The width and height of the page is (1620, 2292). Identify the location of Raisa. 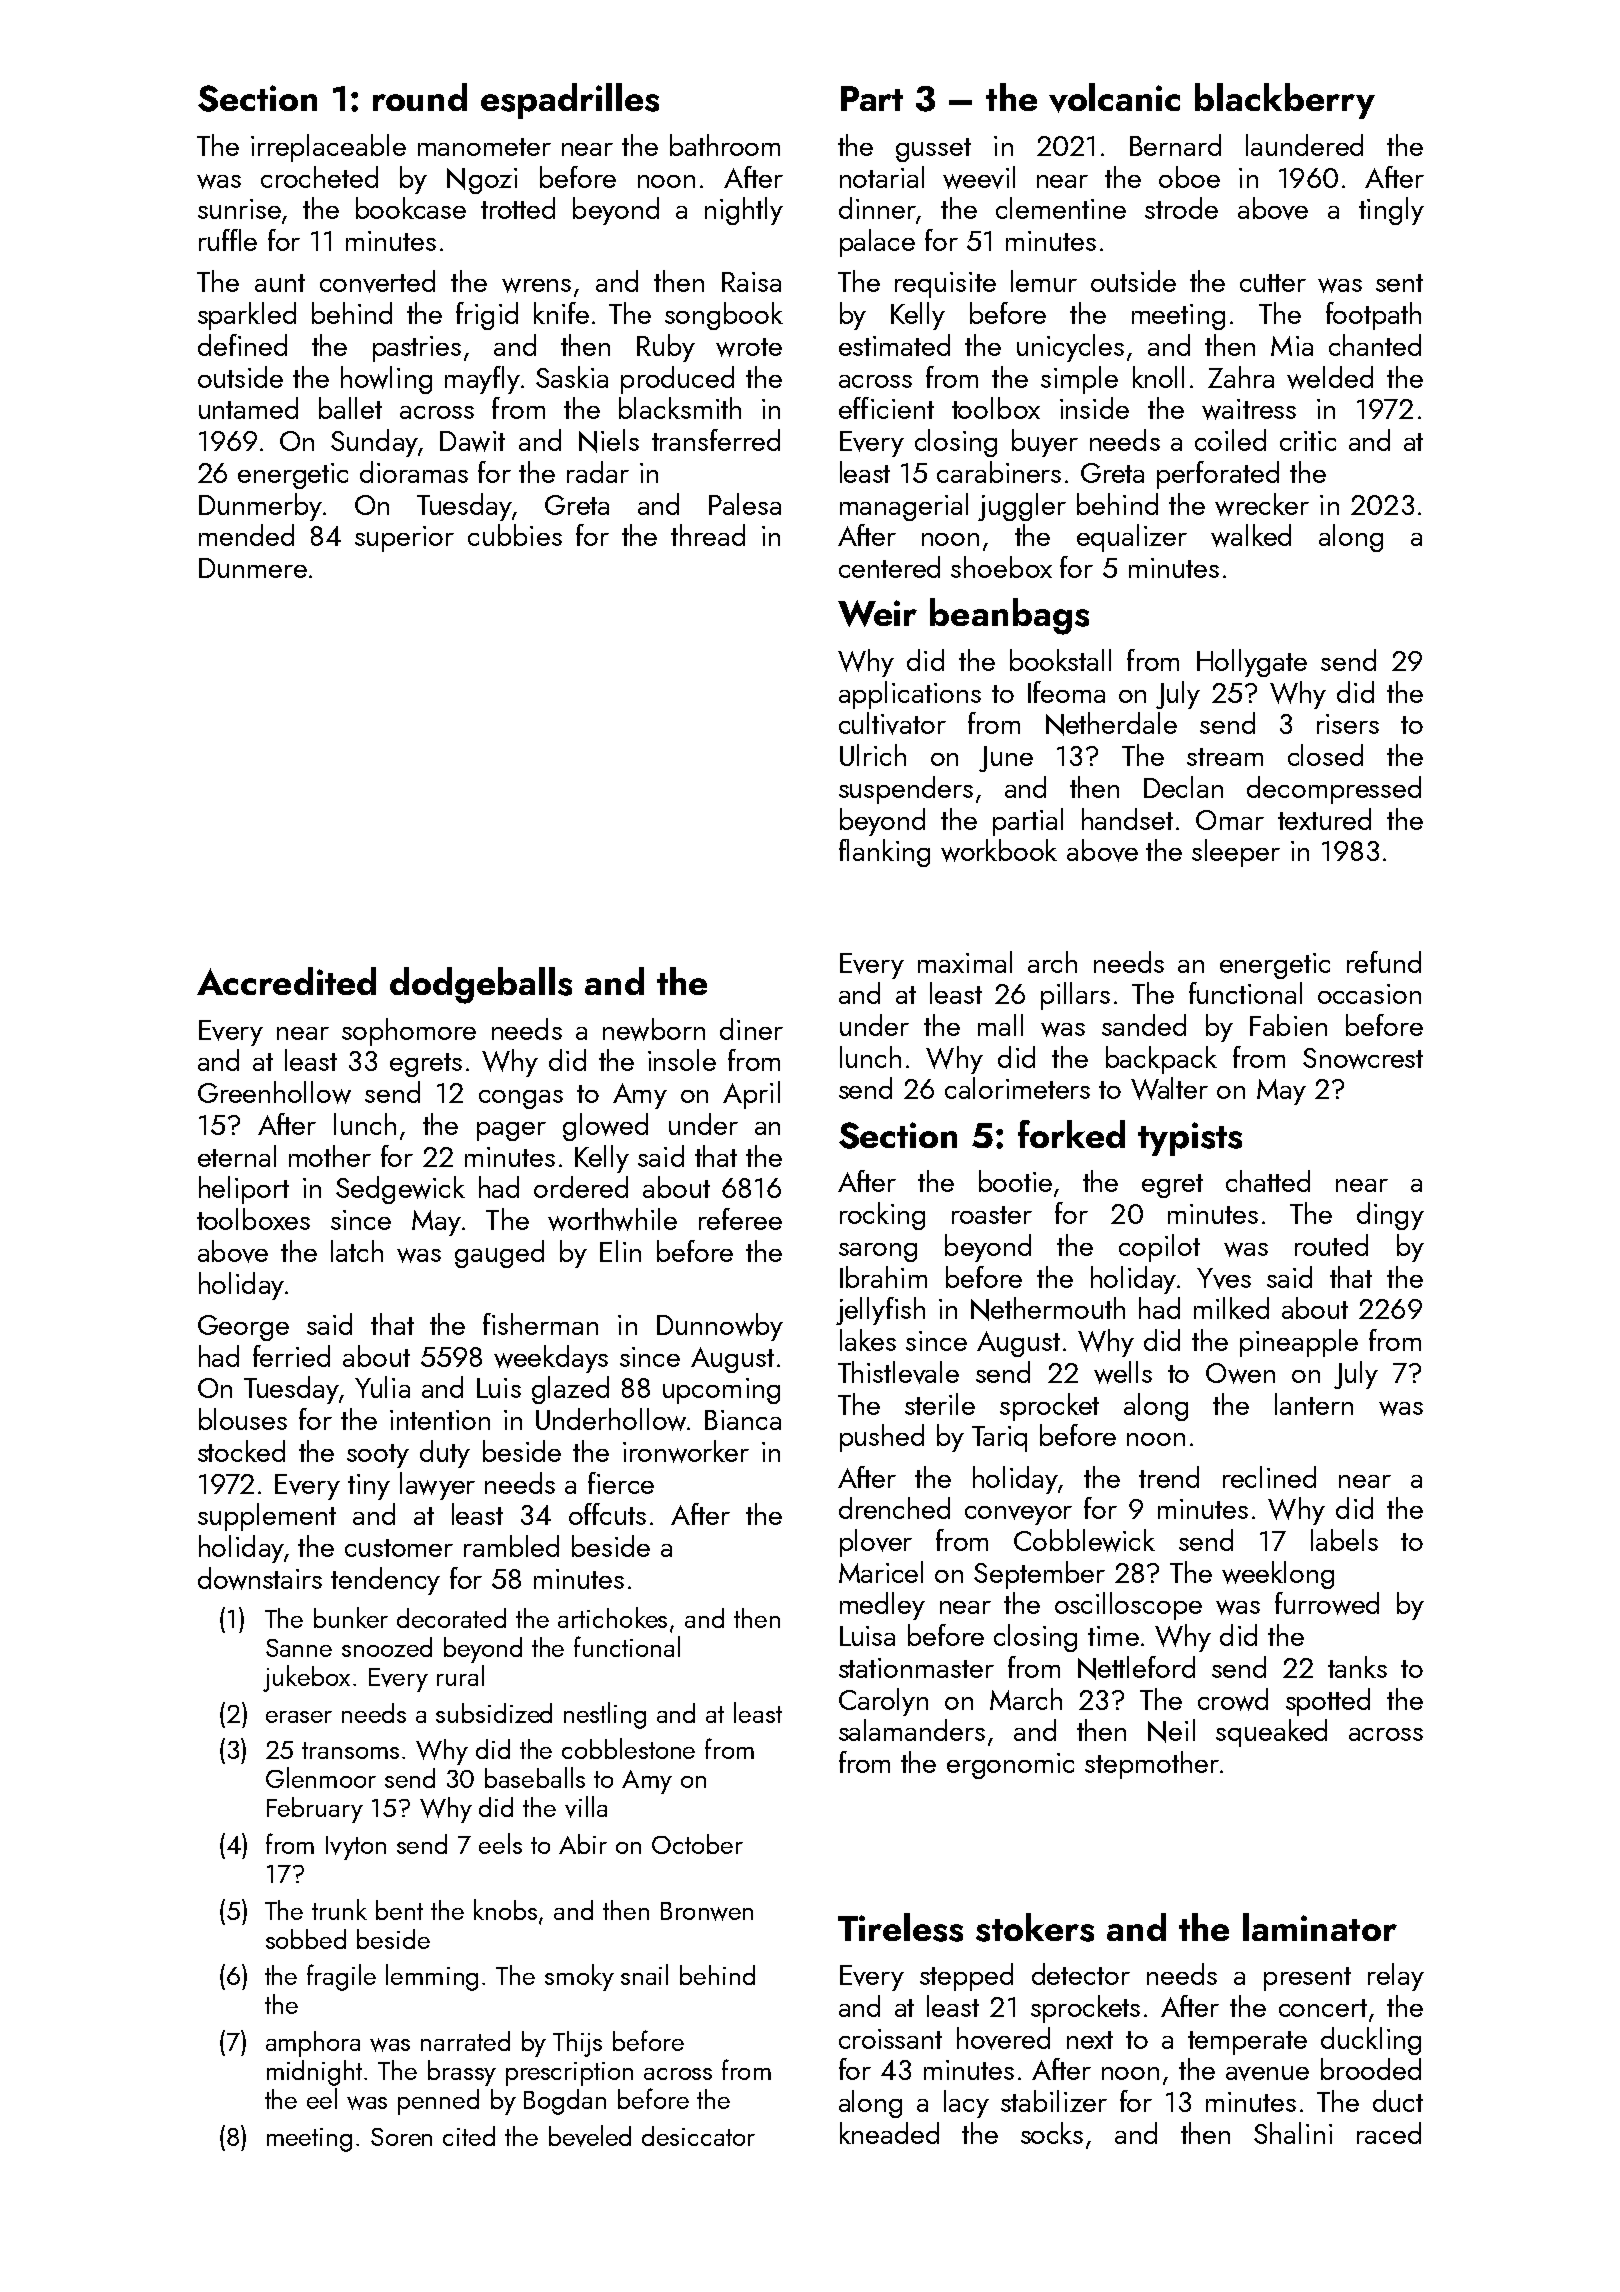
(751, 282).
